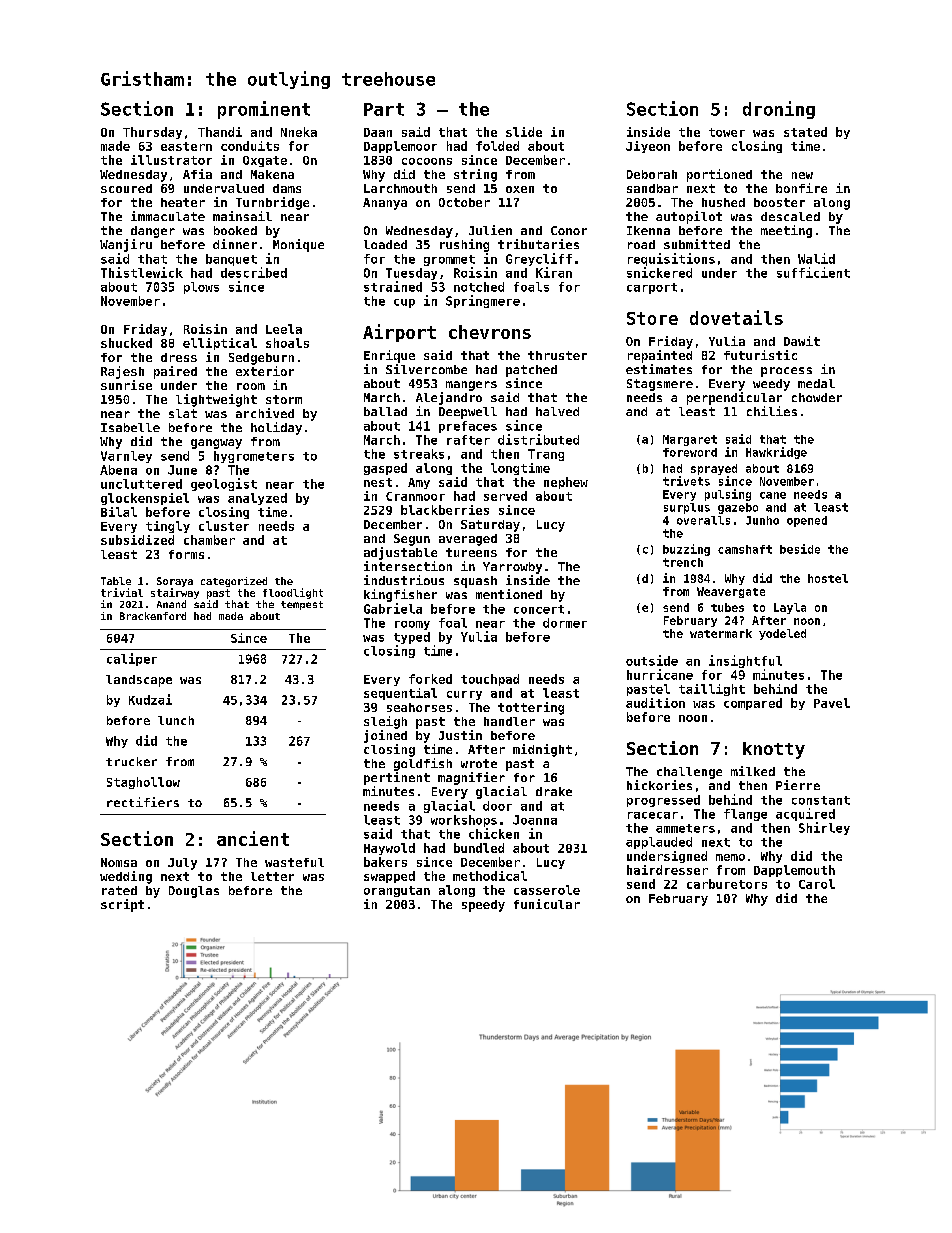 The height and width of the page is (1233, 952). What do you see at coordinates (745, 661) in the page?
I see `insightful` at bounding box center [745, 661].
